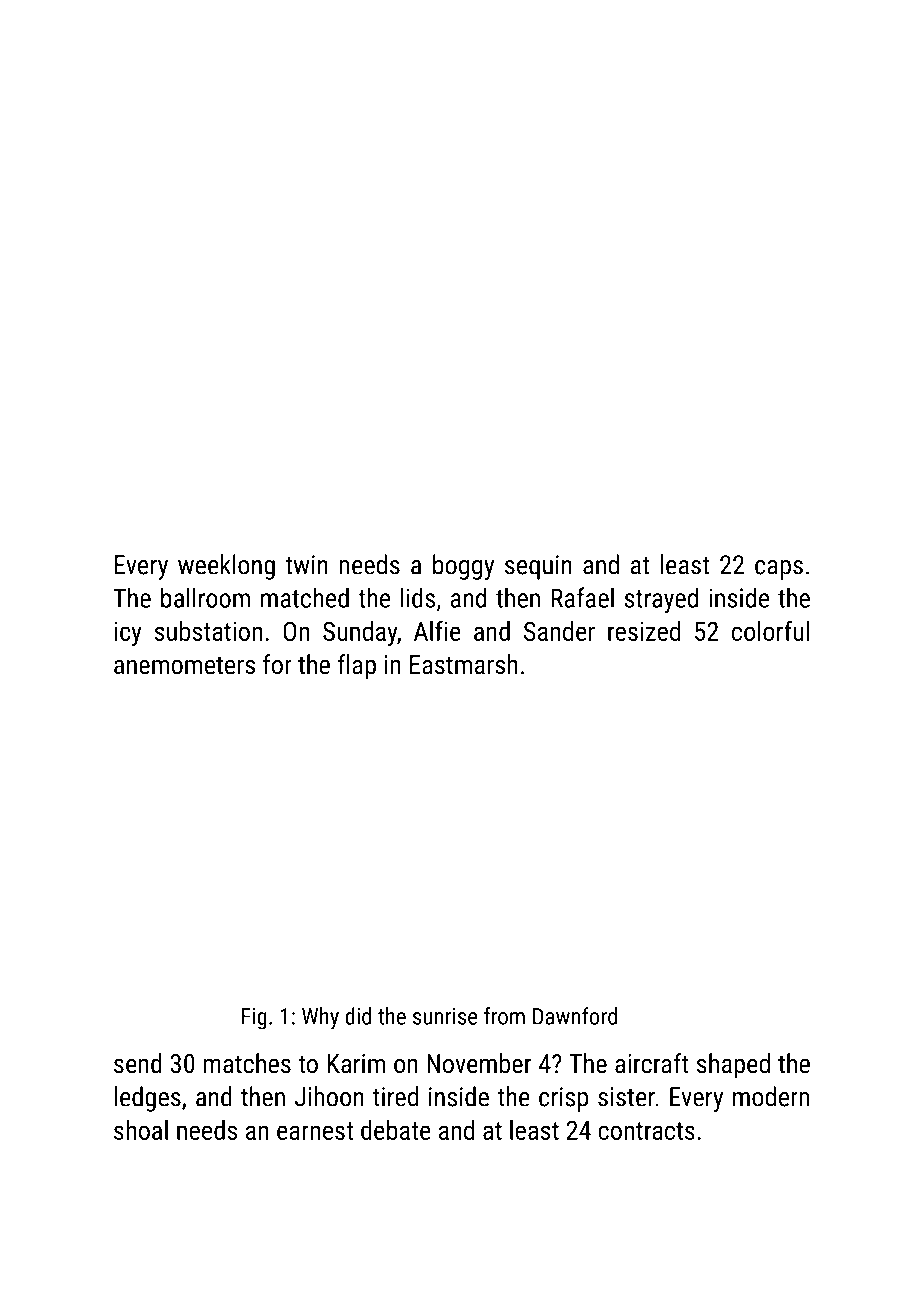 The image size is (924, 1311). What do you see at coordinates (575, 1016) in the screenshot?
I see `Dawnford` at bounding box center [575, 1016].
